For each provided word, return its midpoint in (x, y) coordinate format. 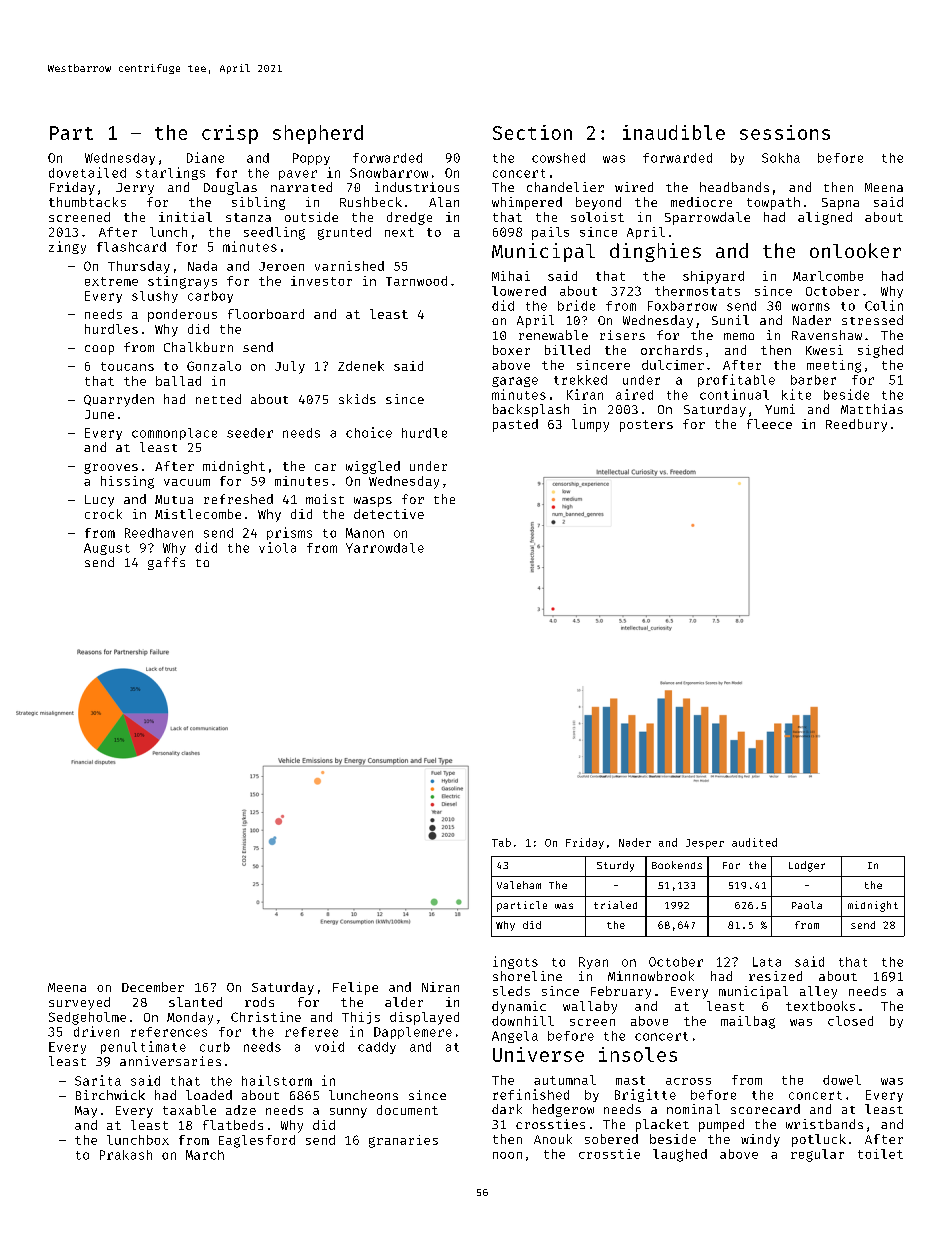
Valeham (519, 885)
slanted (195, 1002)
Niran (440, 987)
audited (754, 842)
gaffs (166, 563)
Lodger (807, 866)
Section (532, 132)
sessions (785, 132)
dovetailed (87, 172)
